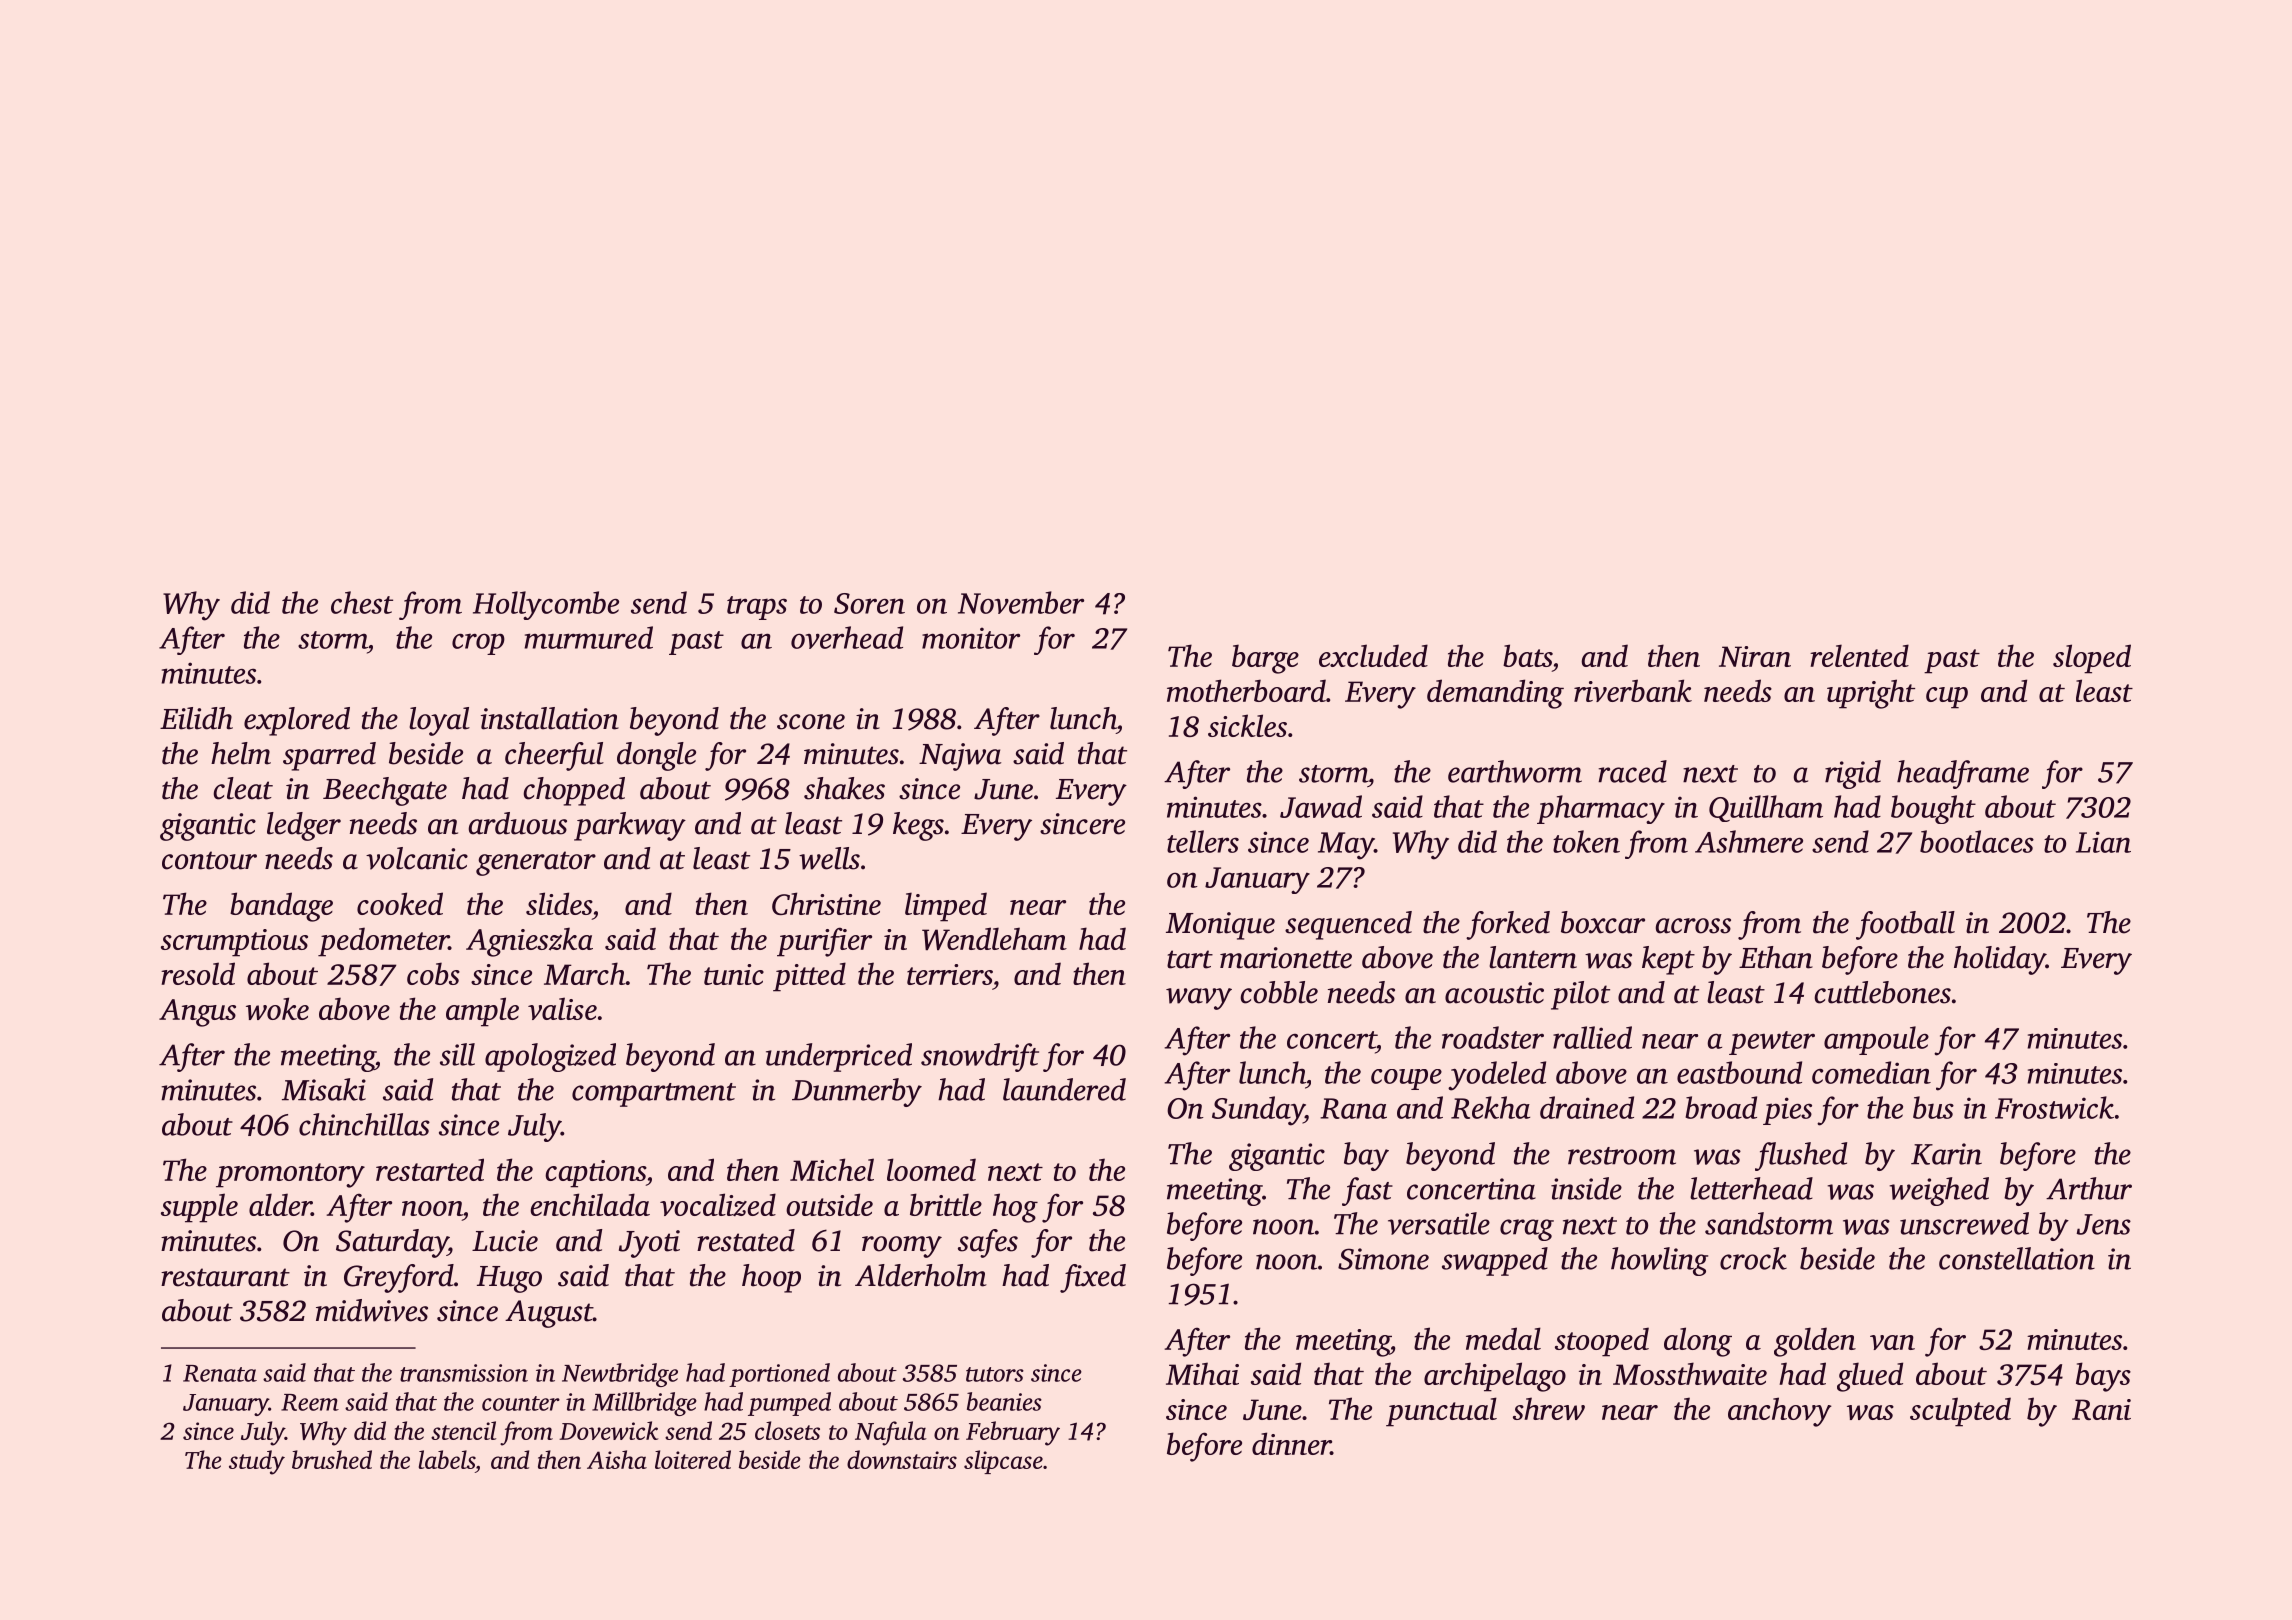 Image resolution: width=2292 pixels, height=1620 pixels. Describe the element at coordinates (550, 1057) in the document. I see `apologized` at that location.
